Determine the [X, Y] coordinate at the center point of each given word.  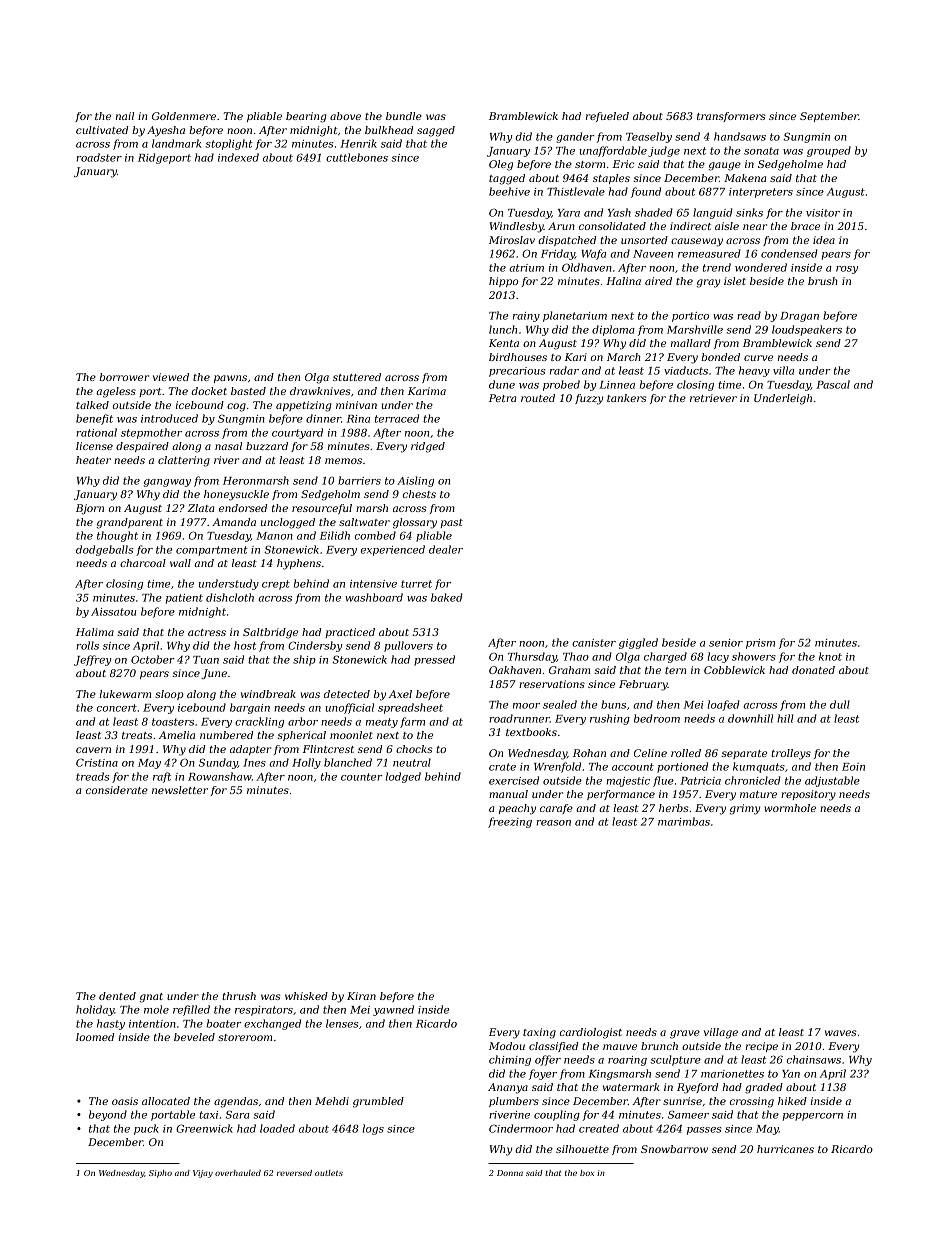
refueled [607, 117]
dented [117, 996]
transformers [731, 117]
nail [125, 116]
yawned [393, 1010]
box [587, 1173]
